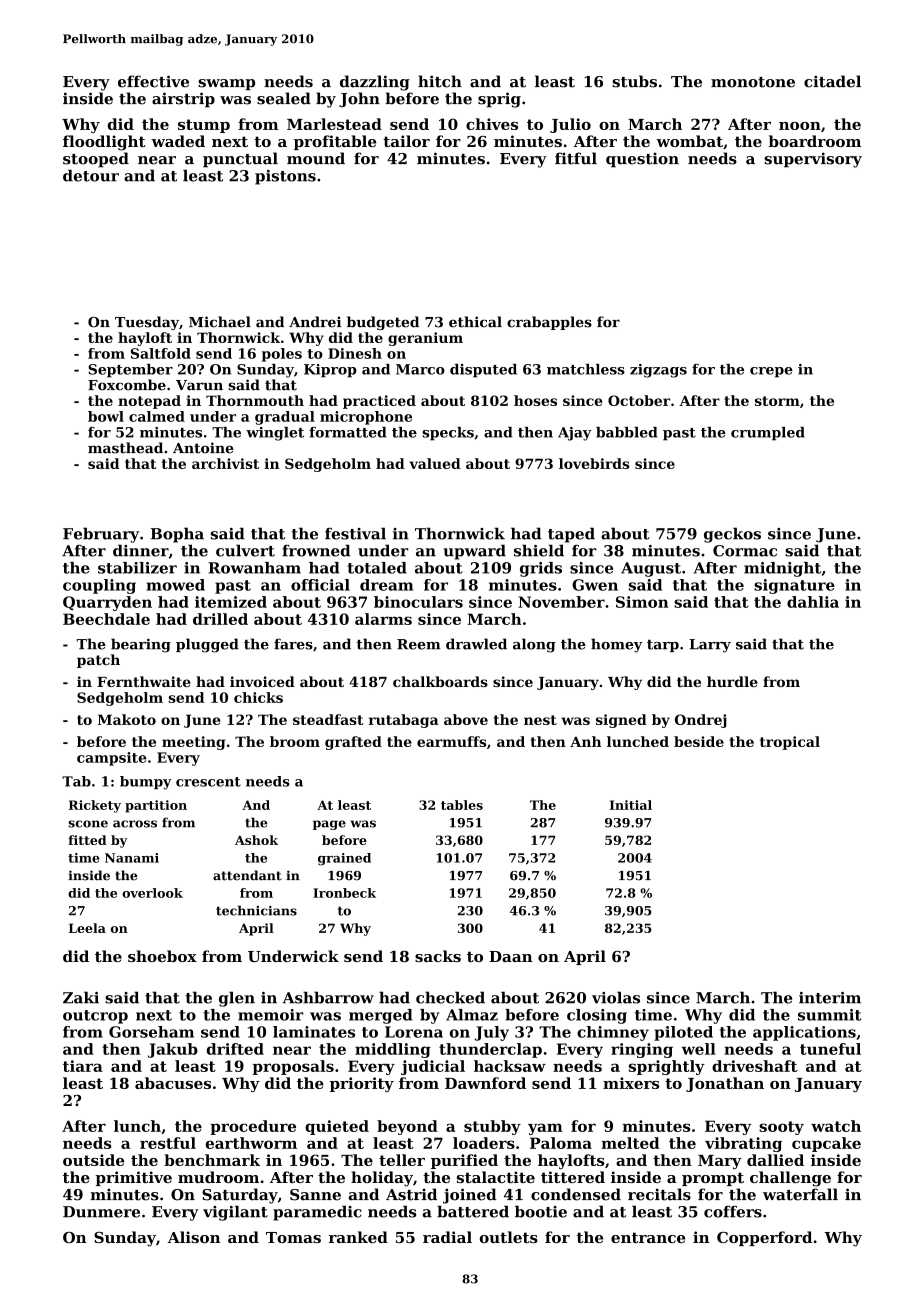 The height and width of the page is (1308, 924). Describe the element at coordinates (99, 586) in the page. I see `coupling` at that location.
